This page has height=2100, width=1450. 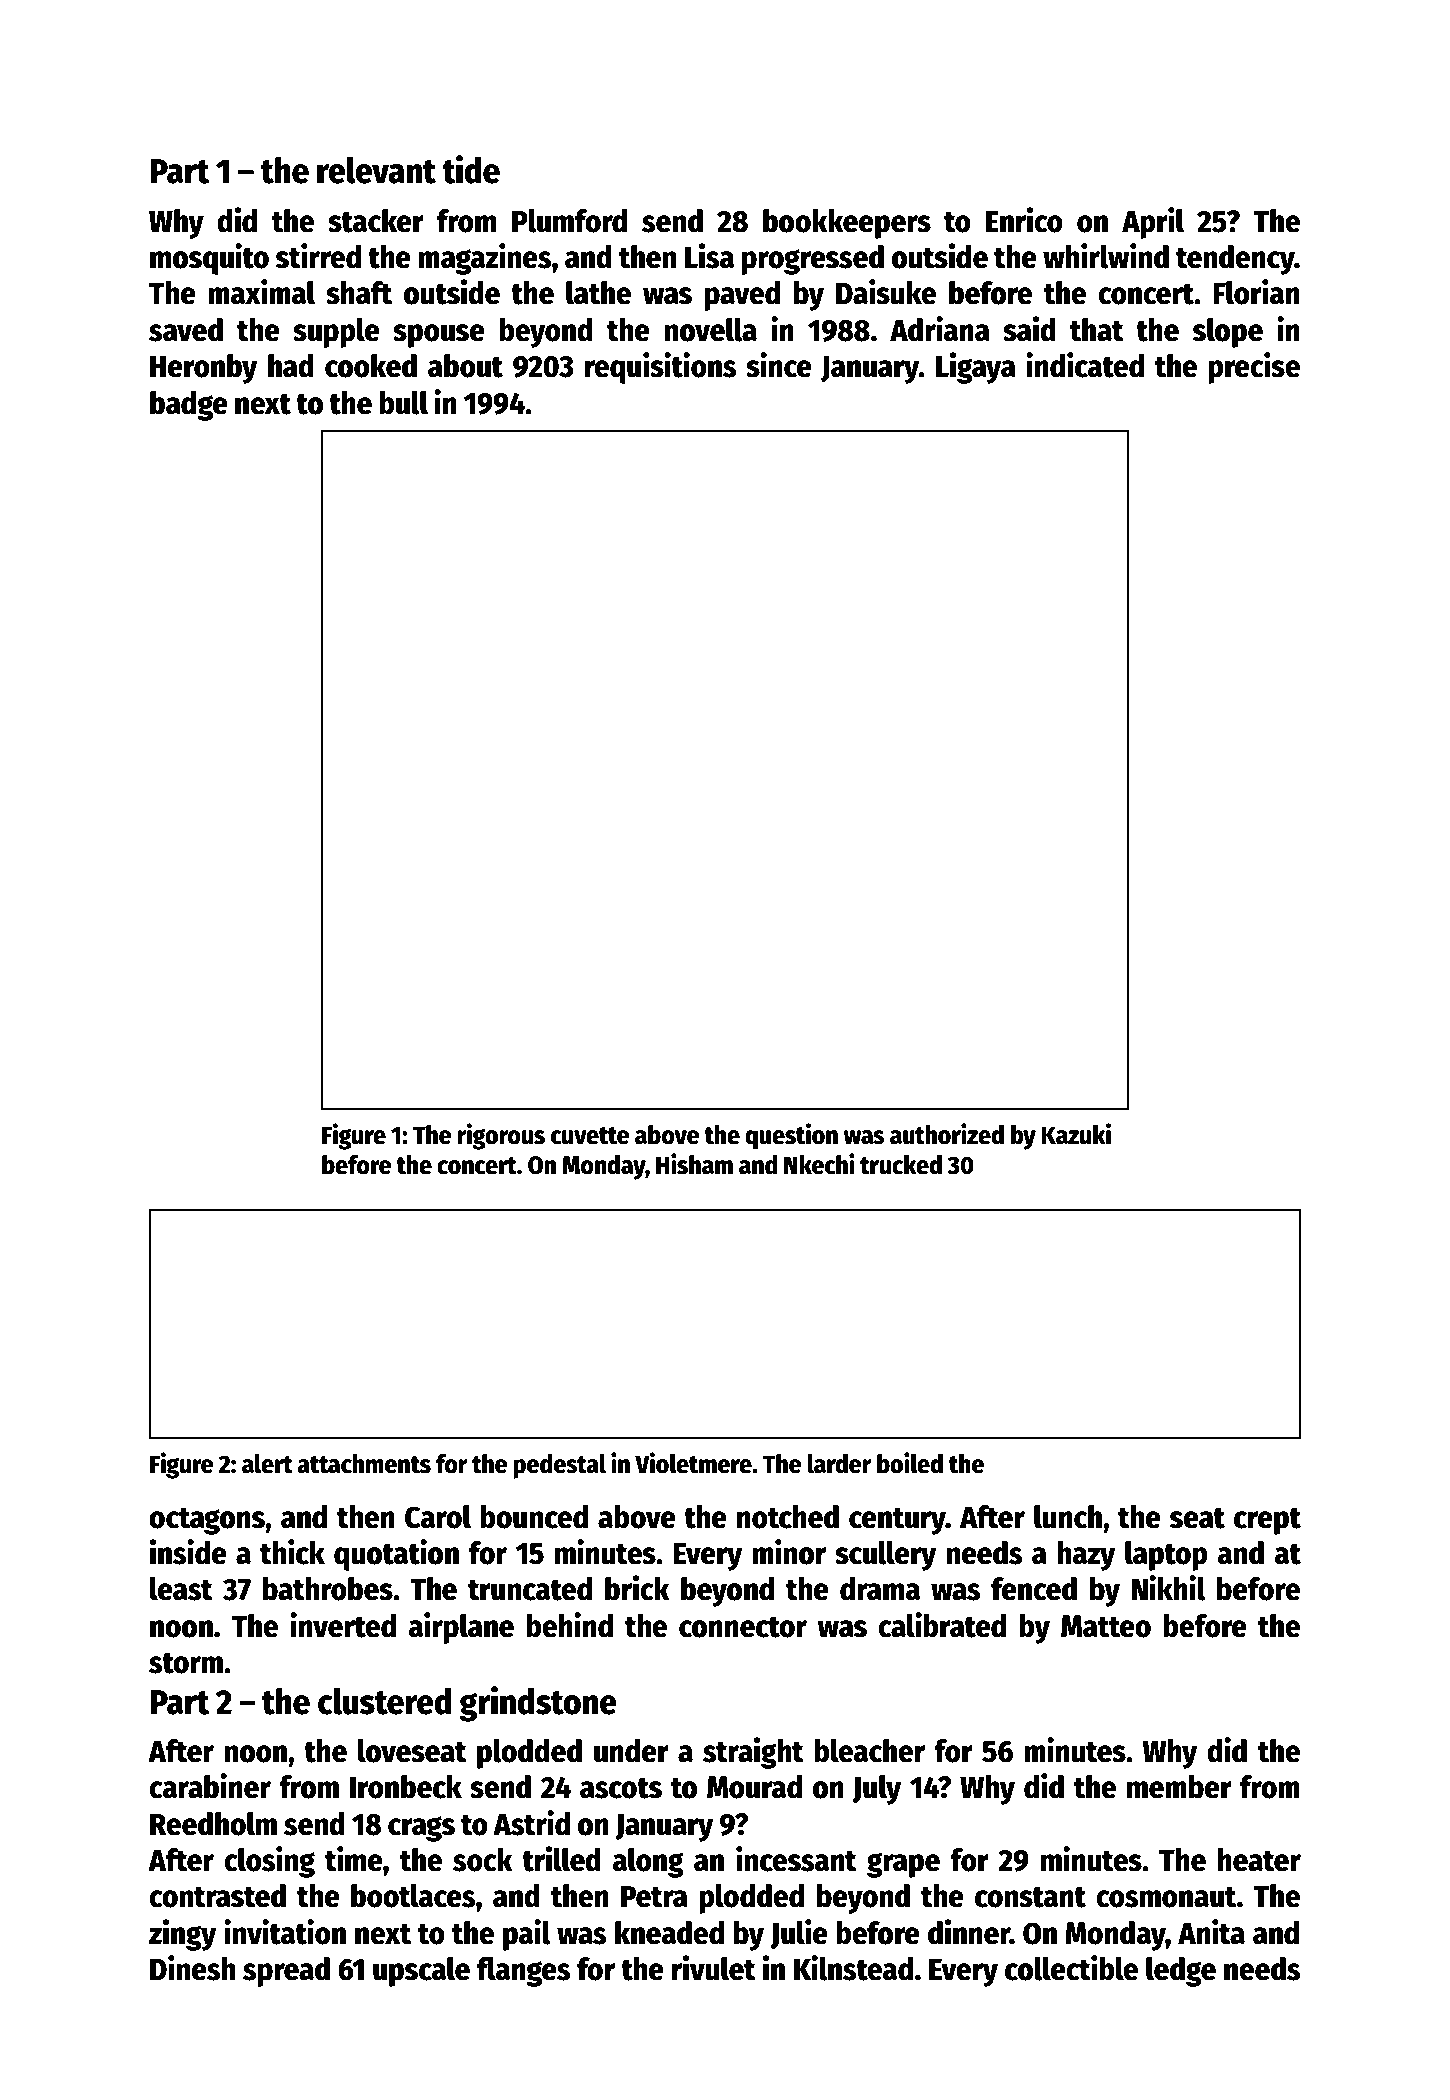 I want to click on cosmonaut, so click(x=1166, y=1897).
